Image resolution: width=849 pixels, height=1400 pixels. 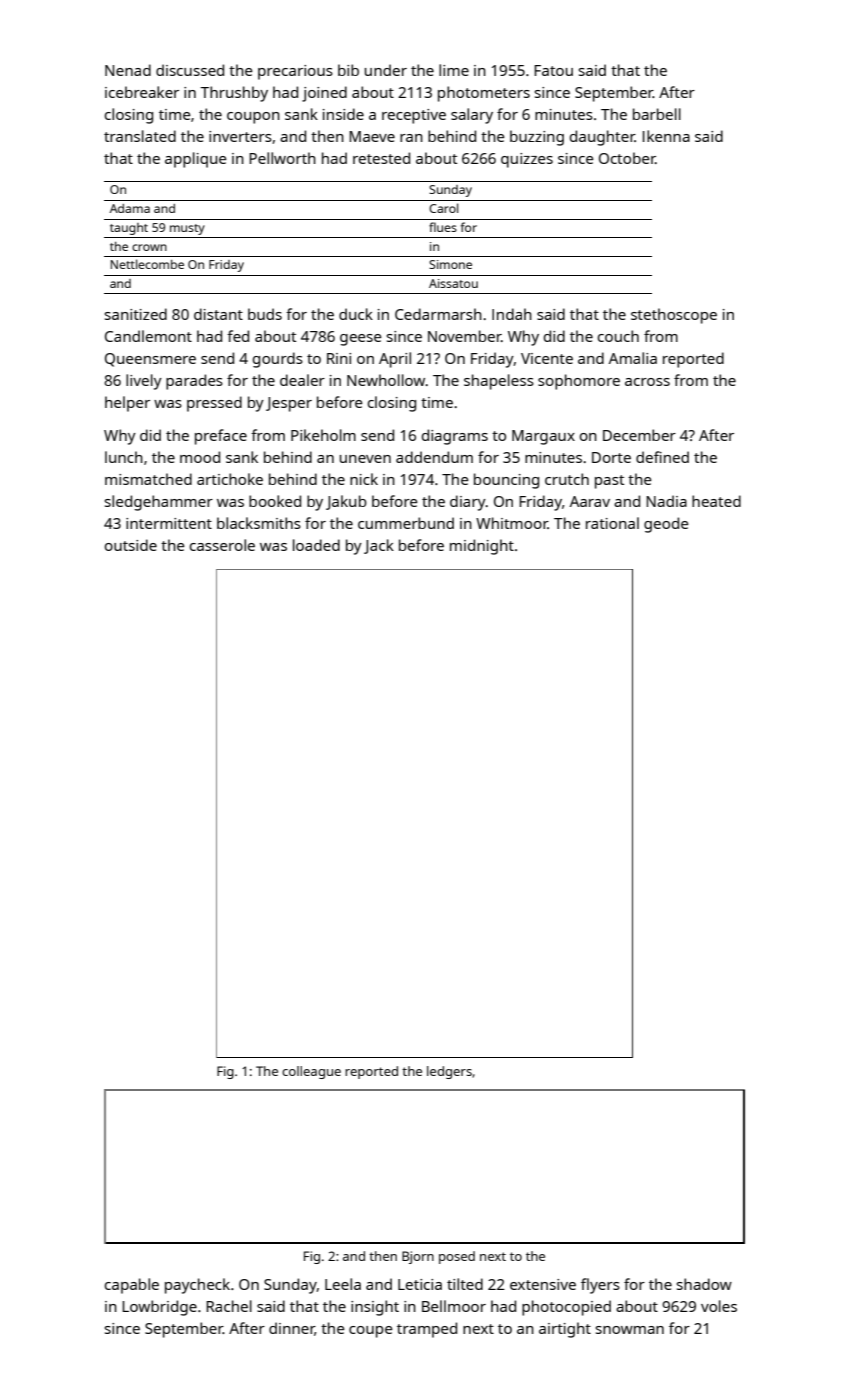 I want to click on loaded, so click(x=316, y=545).
